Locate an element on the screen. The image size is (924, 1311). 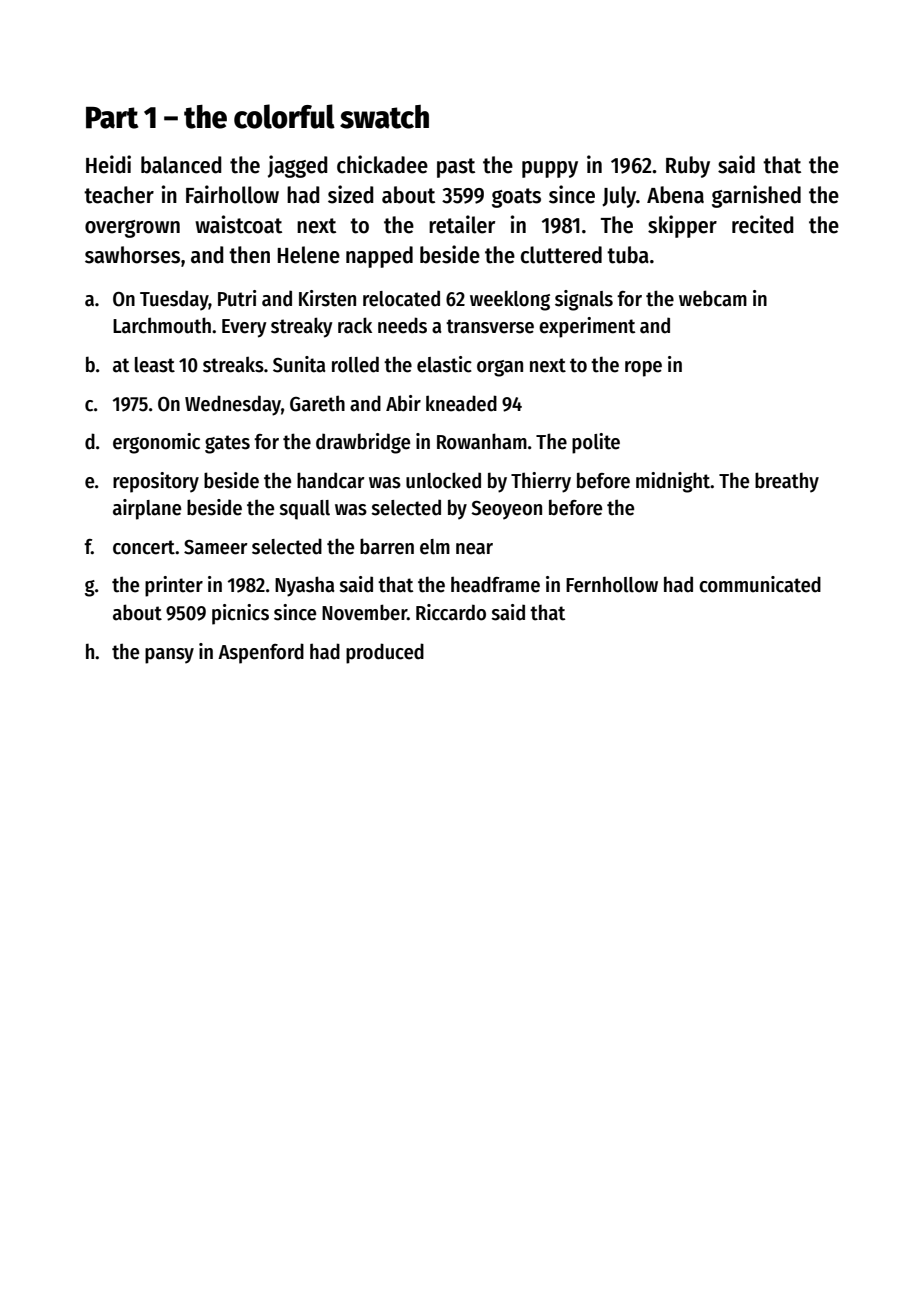
pansy is located at coordinates (169, 656).
